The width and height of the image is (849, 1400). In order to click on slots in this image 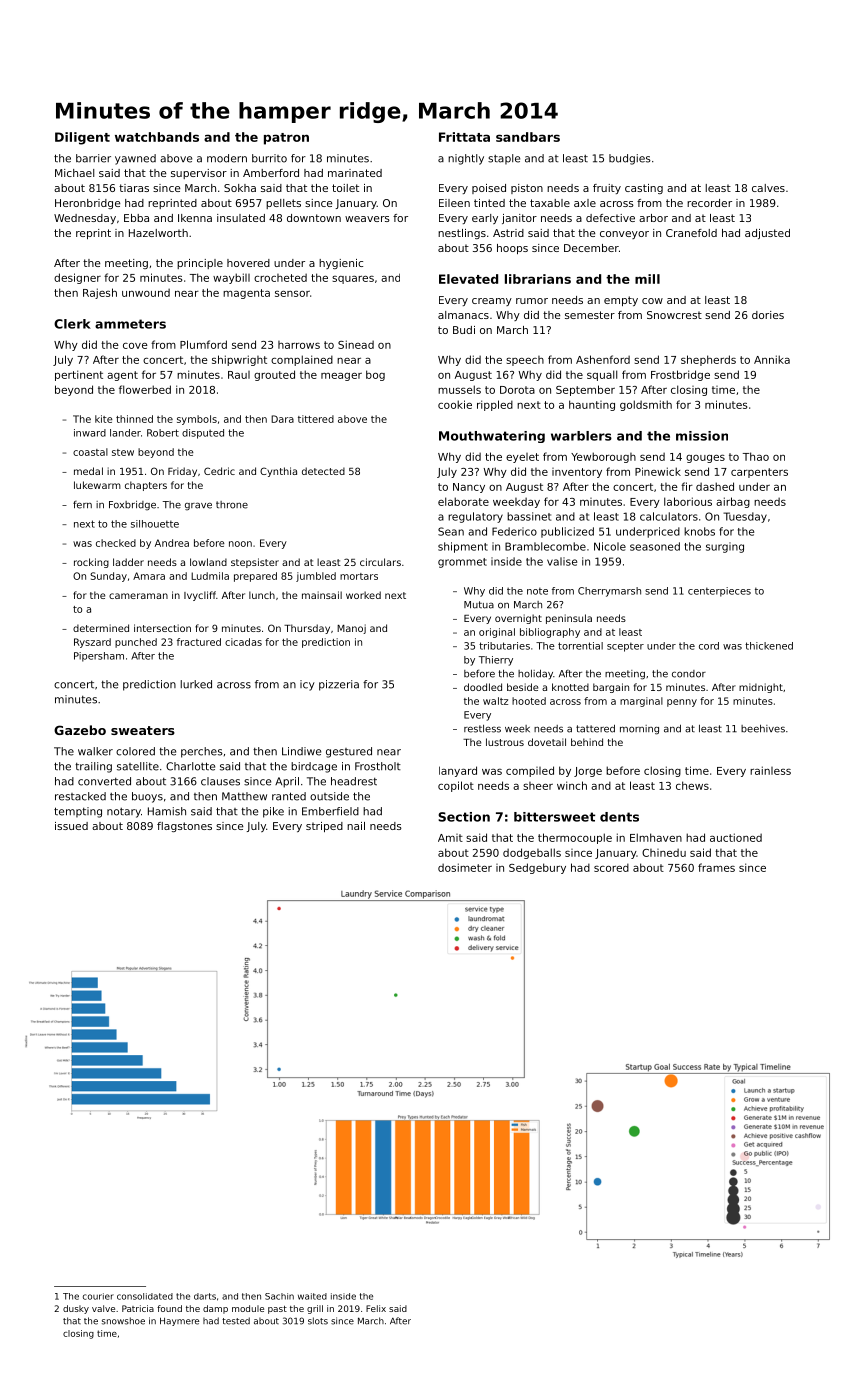, I will do `click(318, 1321)`.
